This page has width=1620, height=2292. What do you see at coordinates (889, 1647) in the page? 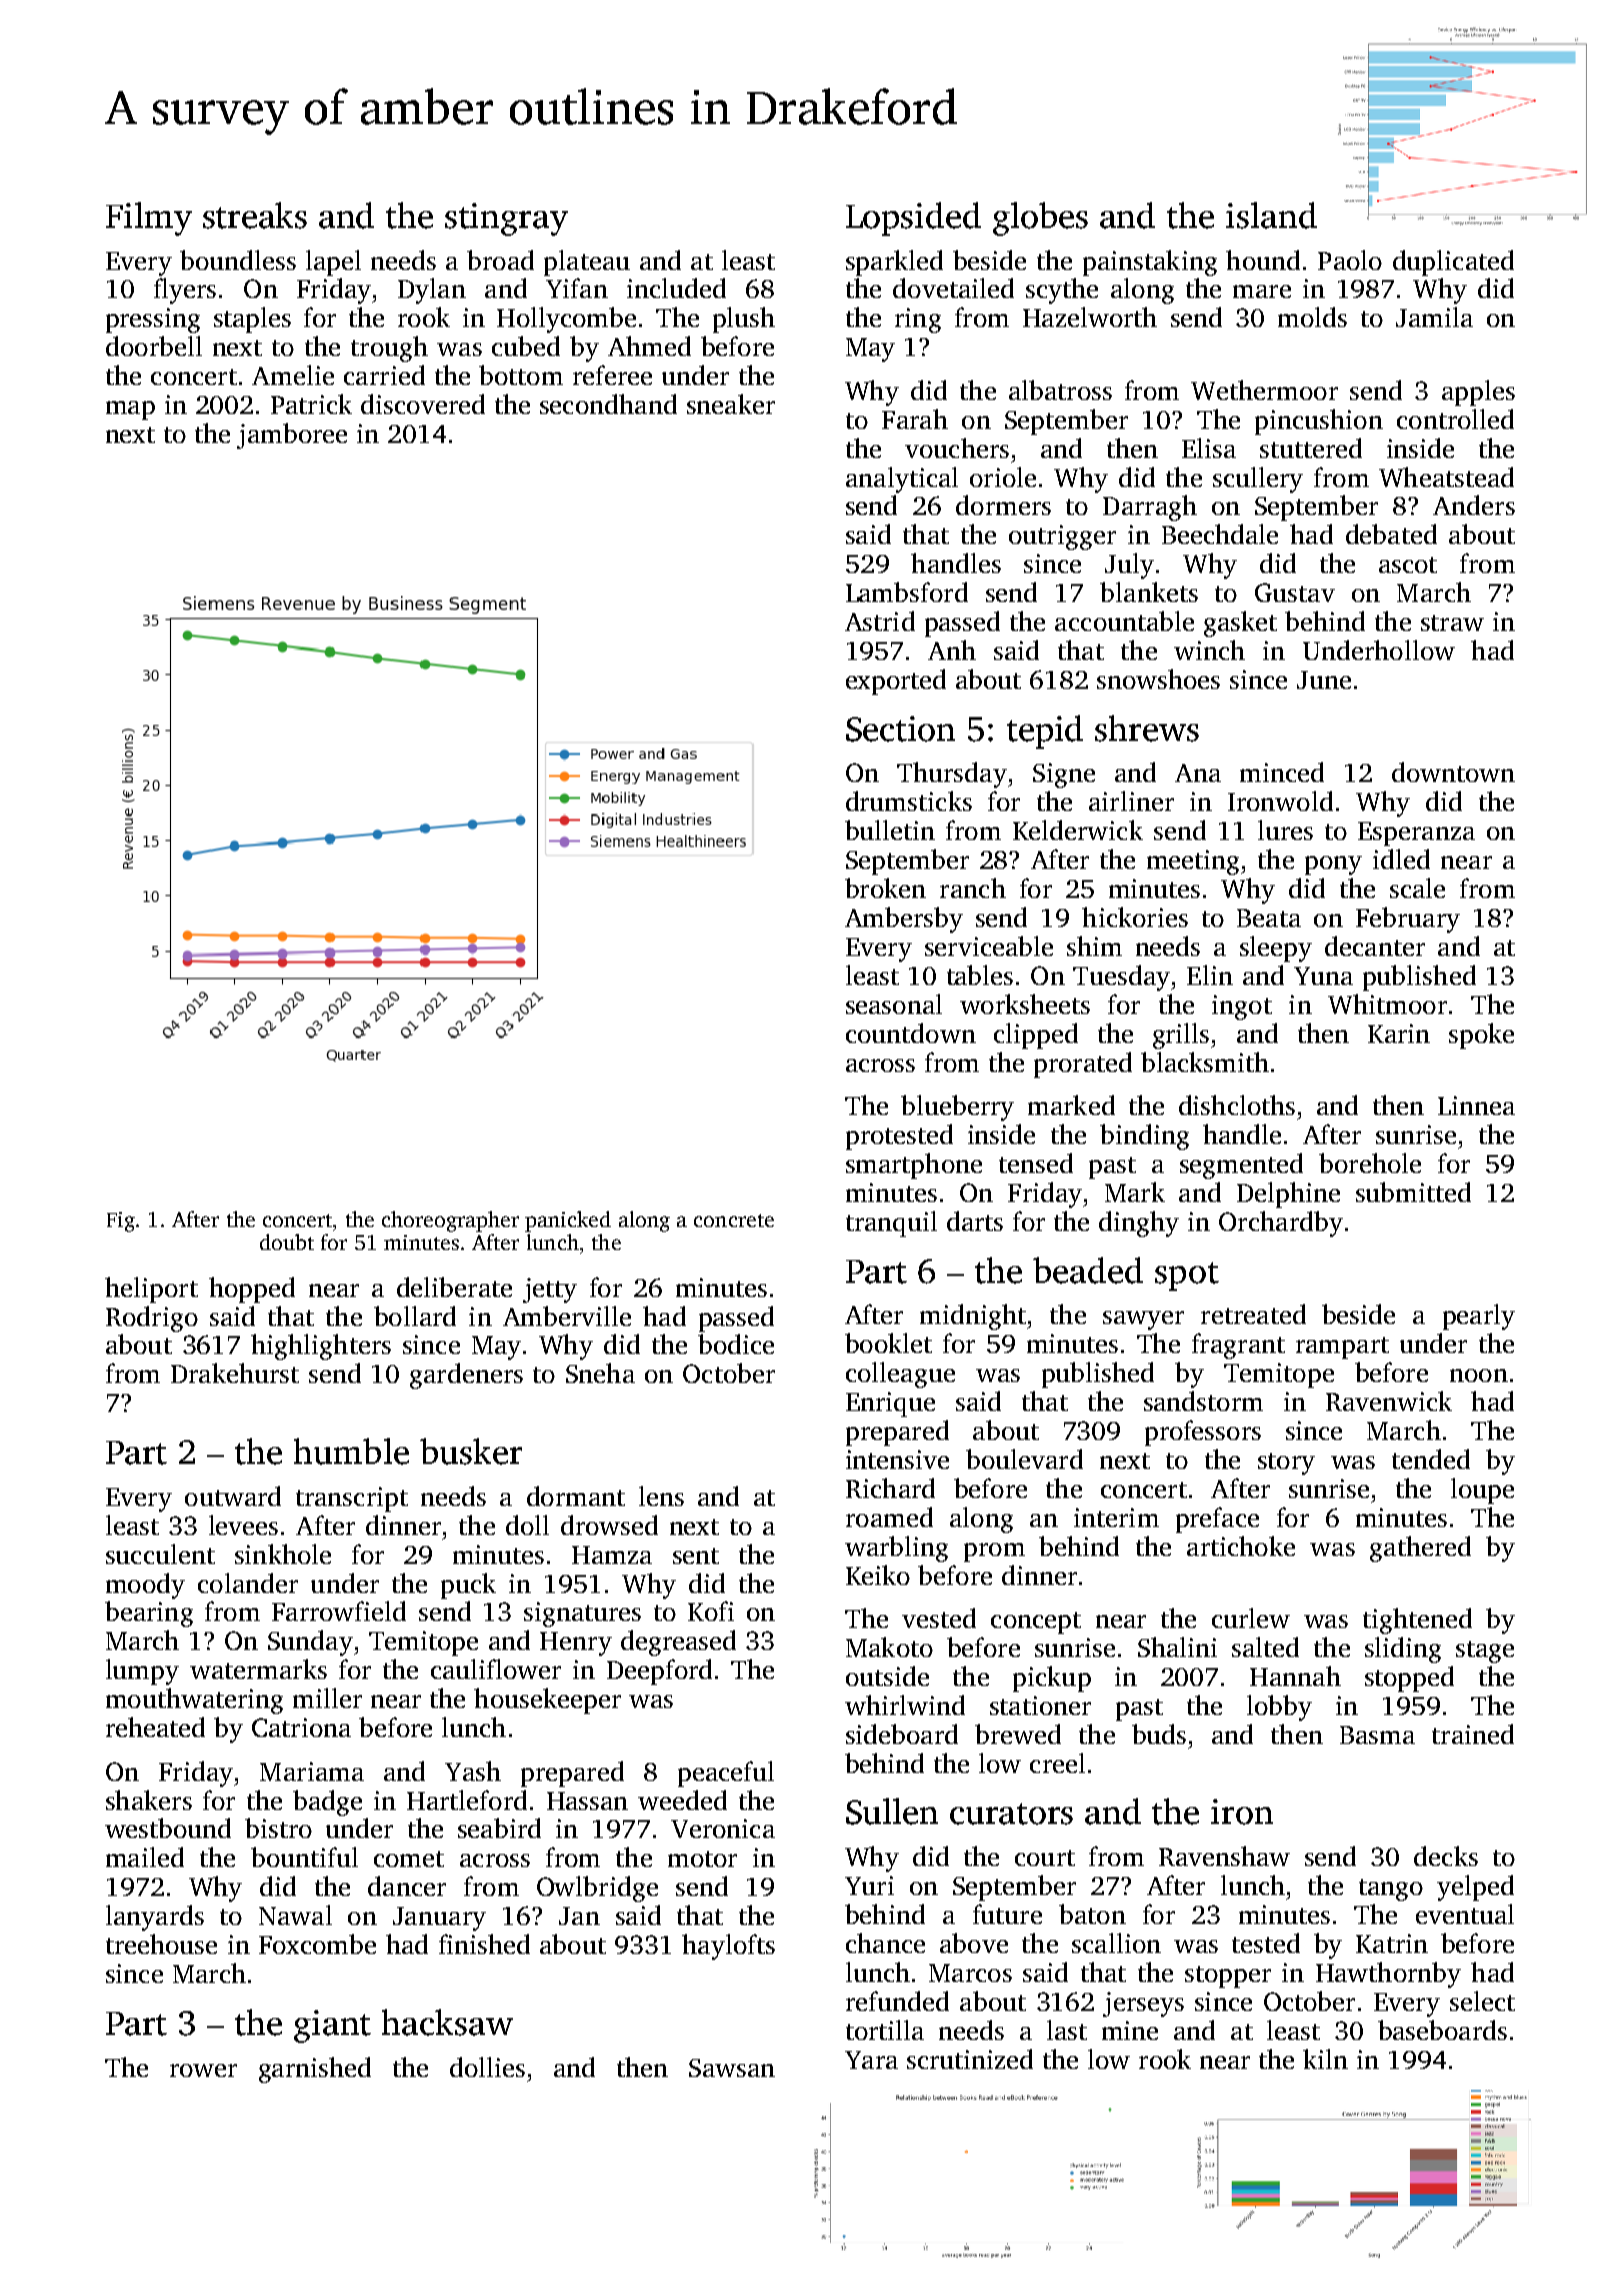
I see `Makoto` at bounding box center [889, 1647].
